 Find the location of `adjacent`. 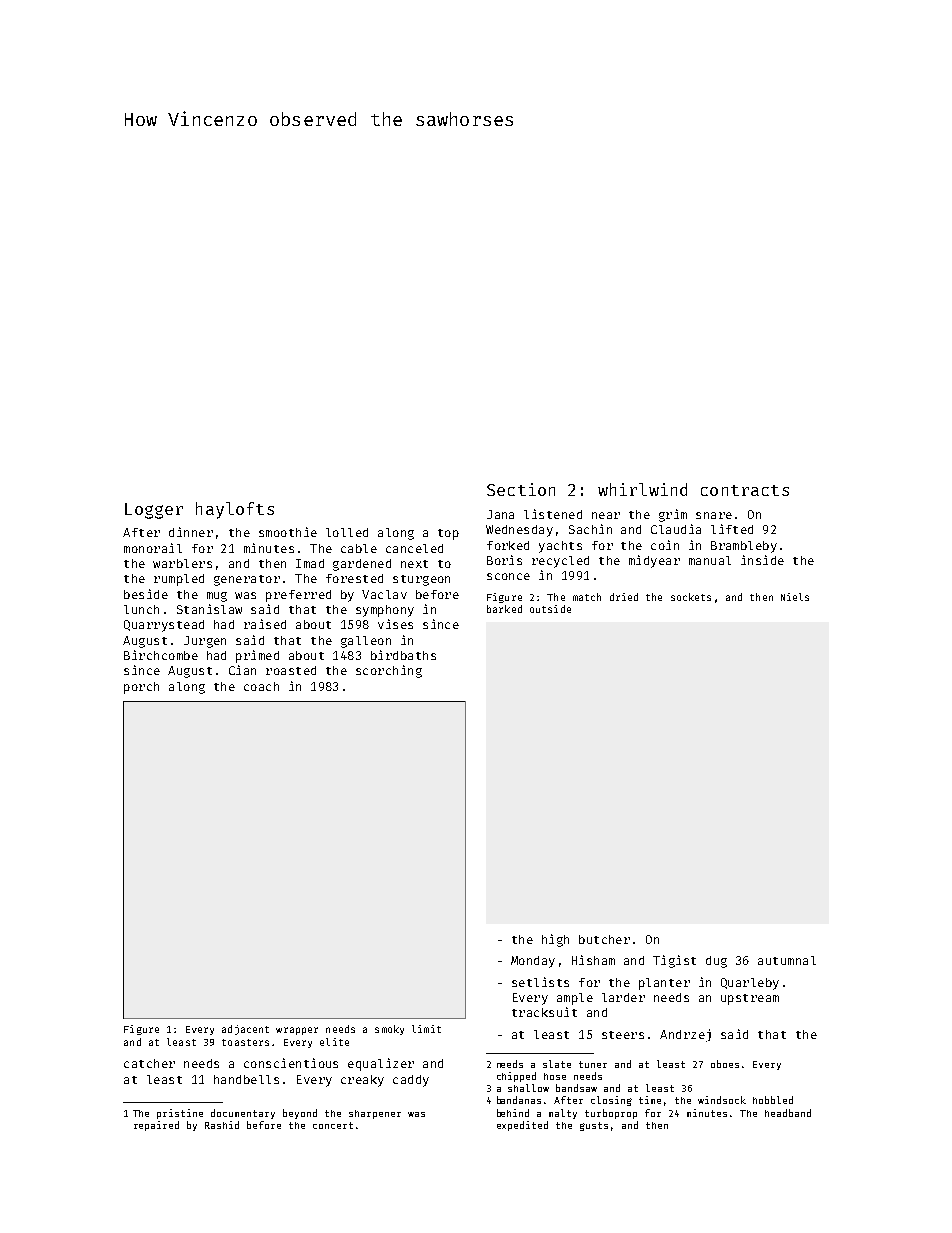

adjacent is located at coordinates (245, 1030).
